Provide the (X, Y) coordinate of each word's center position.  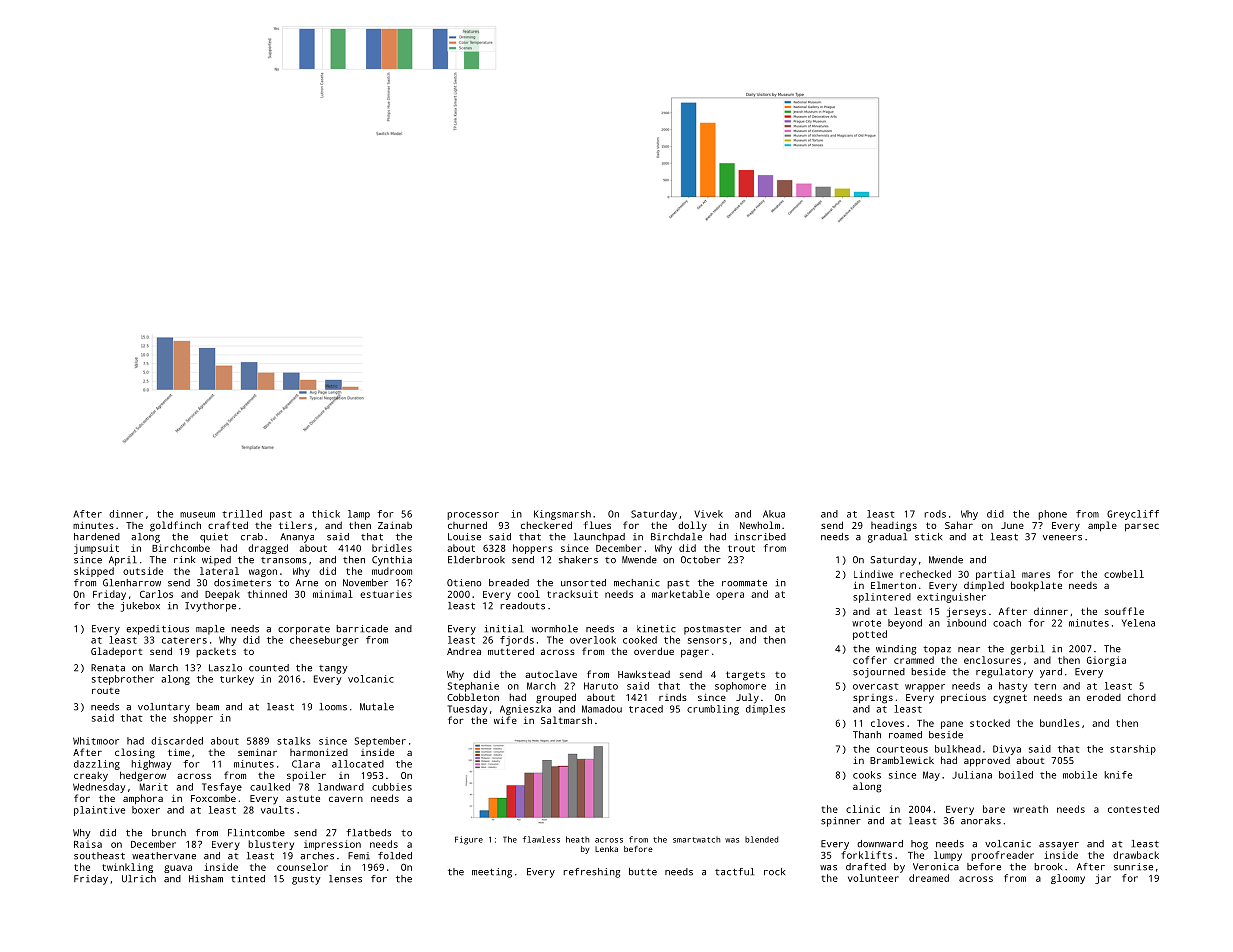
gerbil (1027, 650)
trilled (242, 514)
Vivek (708, 514)
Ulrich (139, 879)
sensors (707, 641)
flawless (541, 839)
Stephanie (473, 687)
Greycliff (1133, 515)
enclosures (992, 660)
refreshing (591, 873)
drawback (1136, 855)
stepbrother (123, 680)
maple (210, 630)
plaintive (99, 811)
